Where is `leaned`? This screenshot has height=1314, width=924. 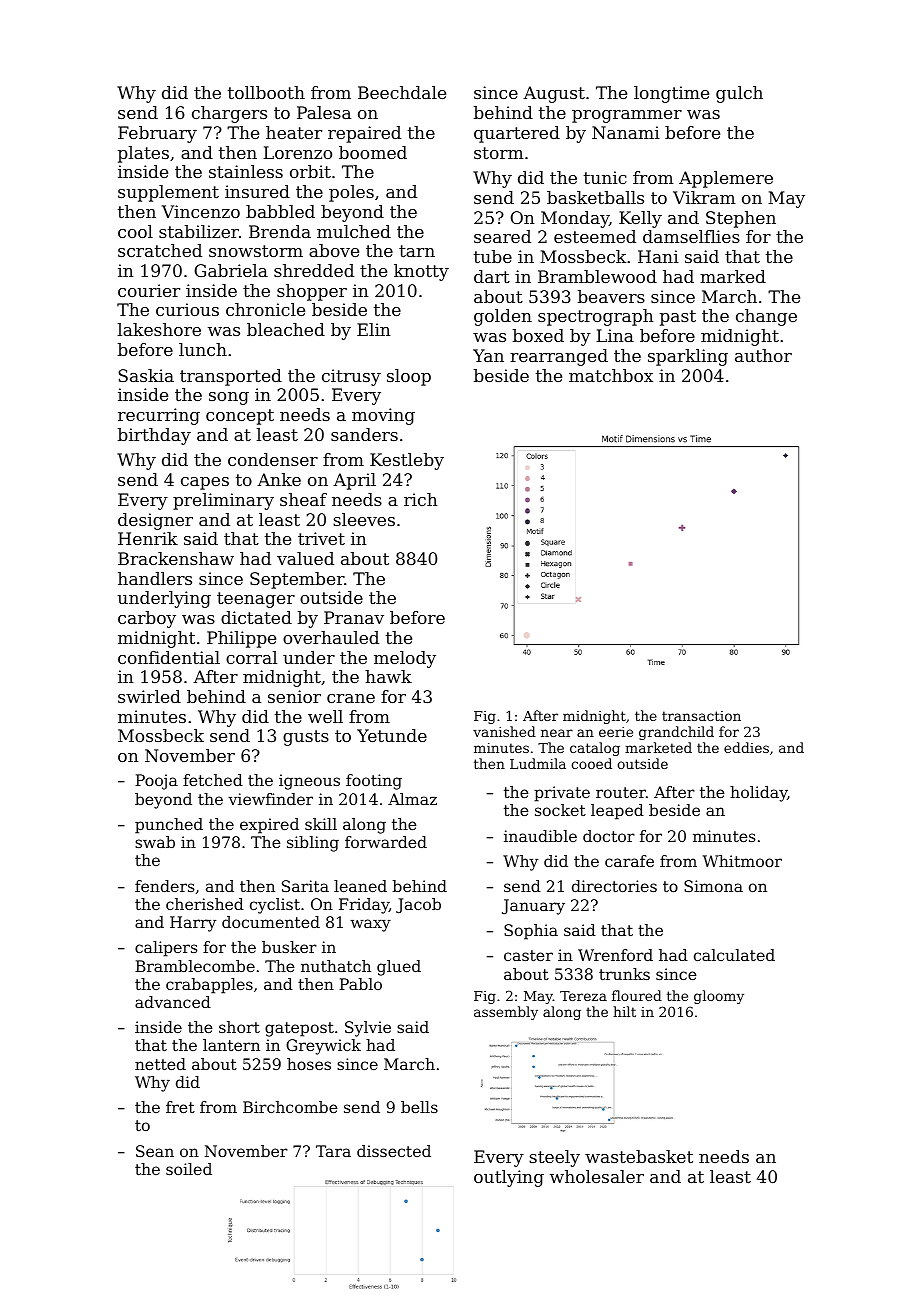 leaned is located at coordinates (360, 886).
